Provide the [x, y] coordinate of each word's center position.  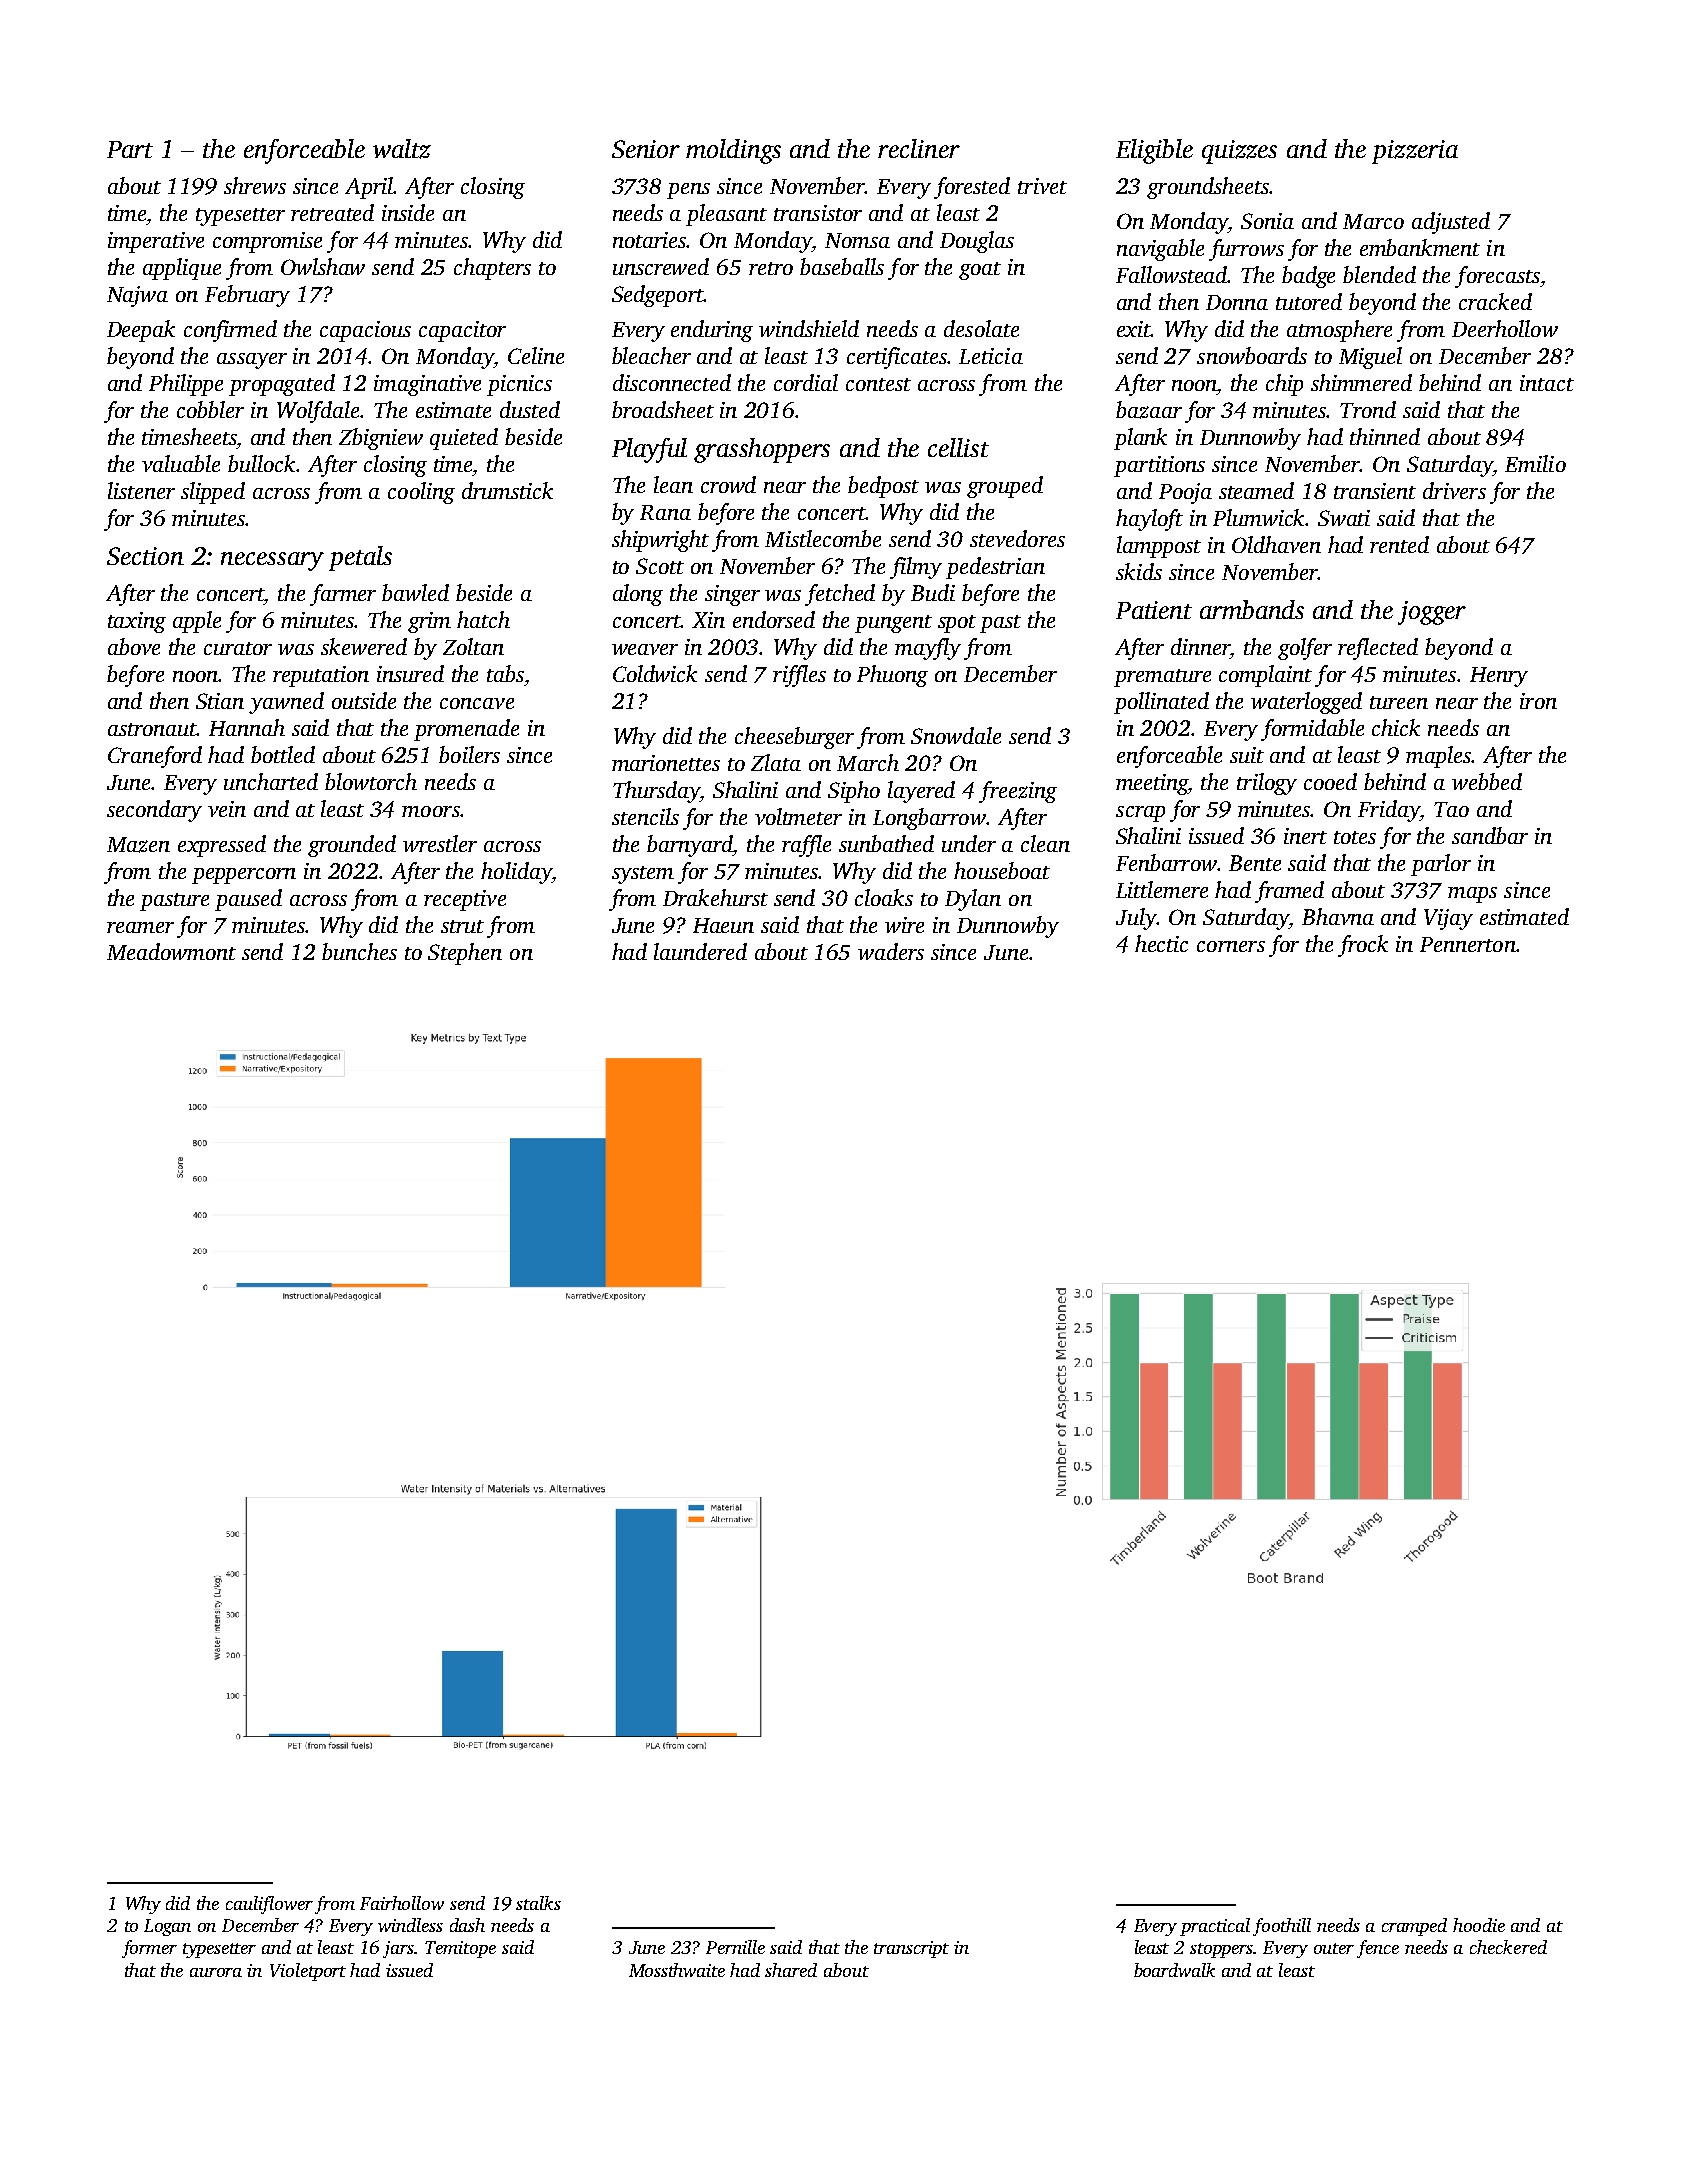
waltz [402, 149]
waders [891, 951]
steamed [1256, 490]
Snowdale [956, 735]
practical [1215, 1927]
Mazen [138, 845]
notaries [650, 240]
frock [1363, 946]
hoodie [1479, 1925]
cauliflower [269, 1905]
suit [1247, 755]
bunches [359, 951]
